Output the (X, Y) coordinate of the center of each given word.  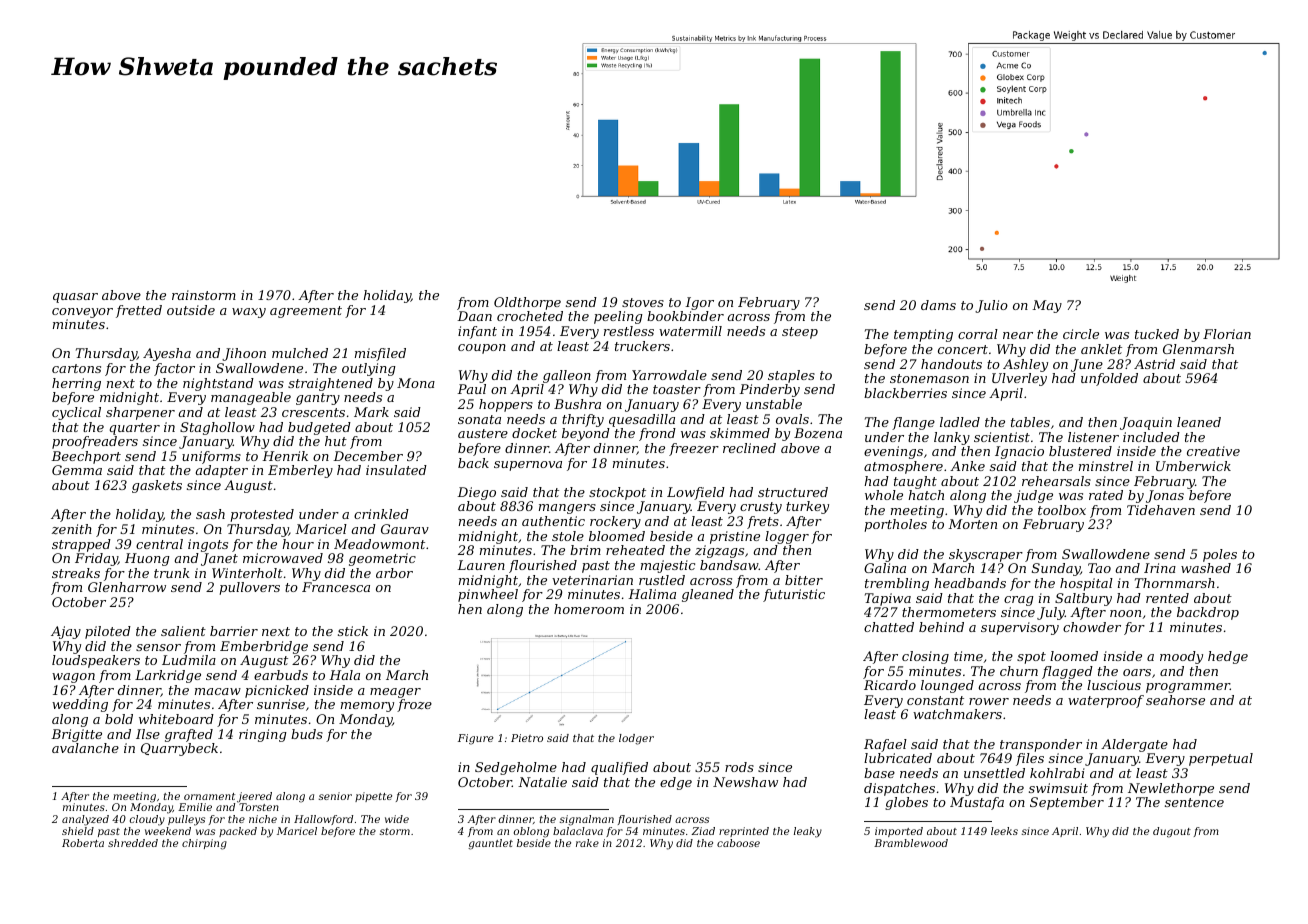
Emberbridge (264, 647)
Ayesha (167, 354)
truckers (642, 346)
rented (1167, 598)
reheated (635, 550)
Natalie (542, 782)
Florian (1227, 334)
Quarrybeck (179, 749)
